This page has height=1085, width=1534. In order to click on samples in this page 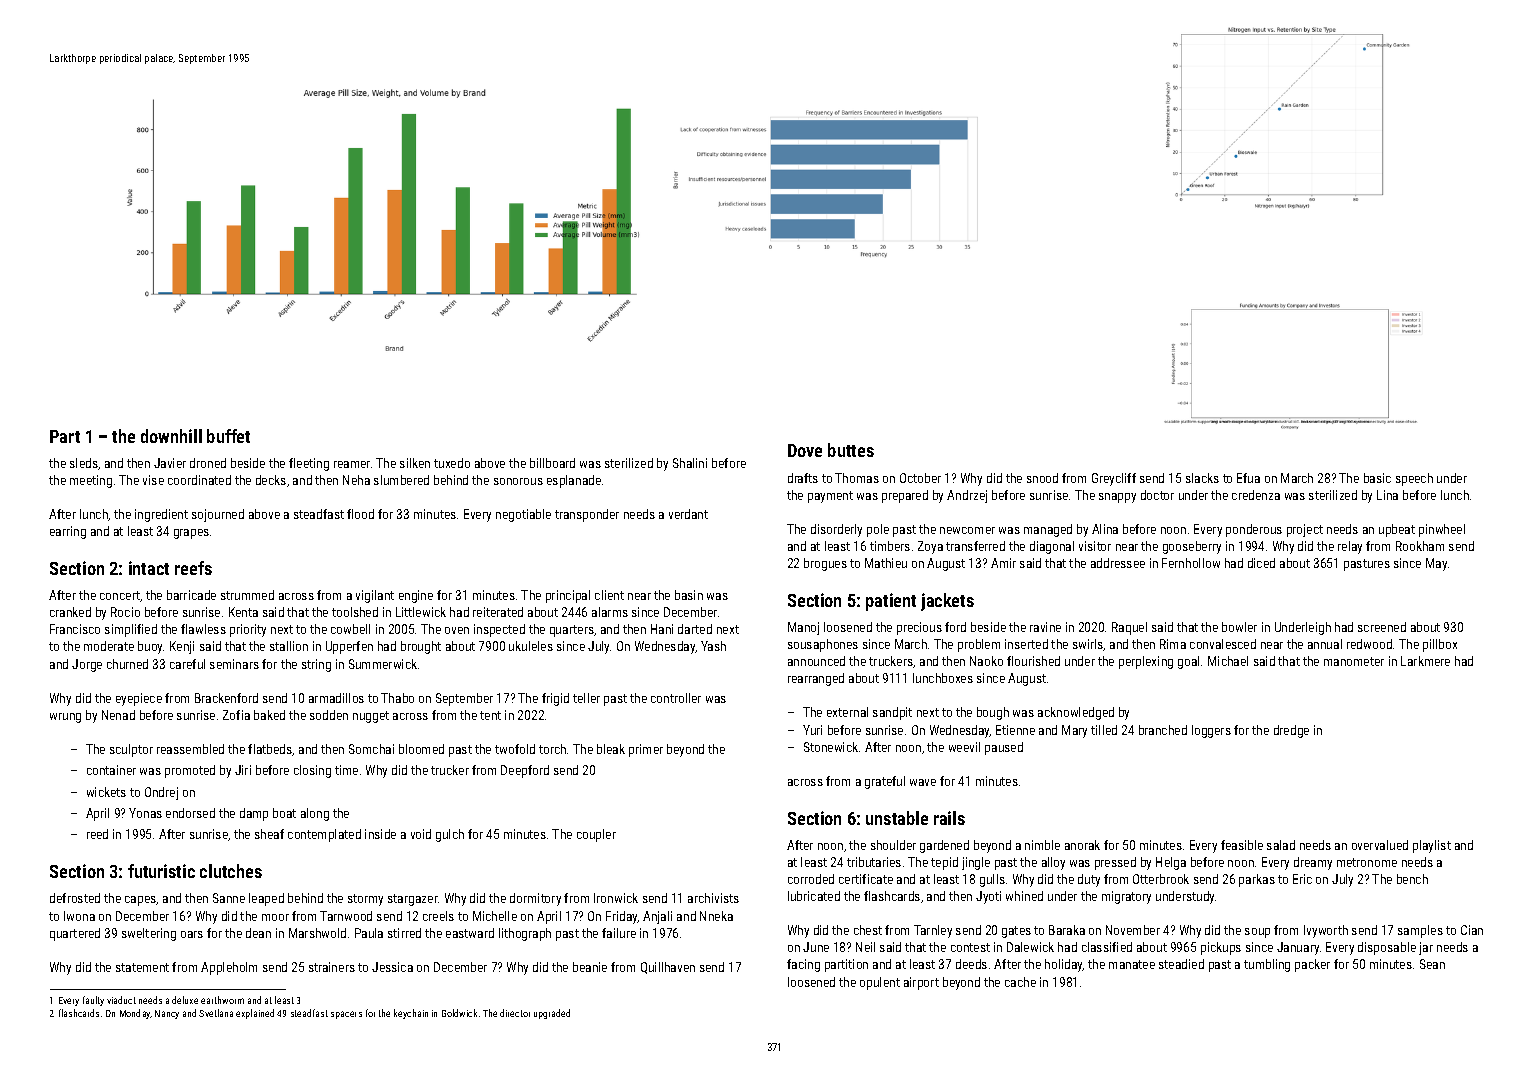, I will do `click(1420, 931)`.
